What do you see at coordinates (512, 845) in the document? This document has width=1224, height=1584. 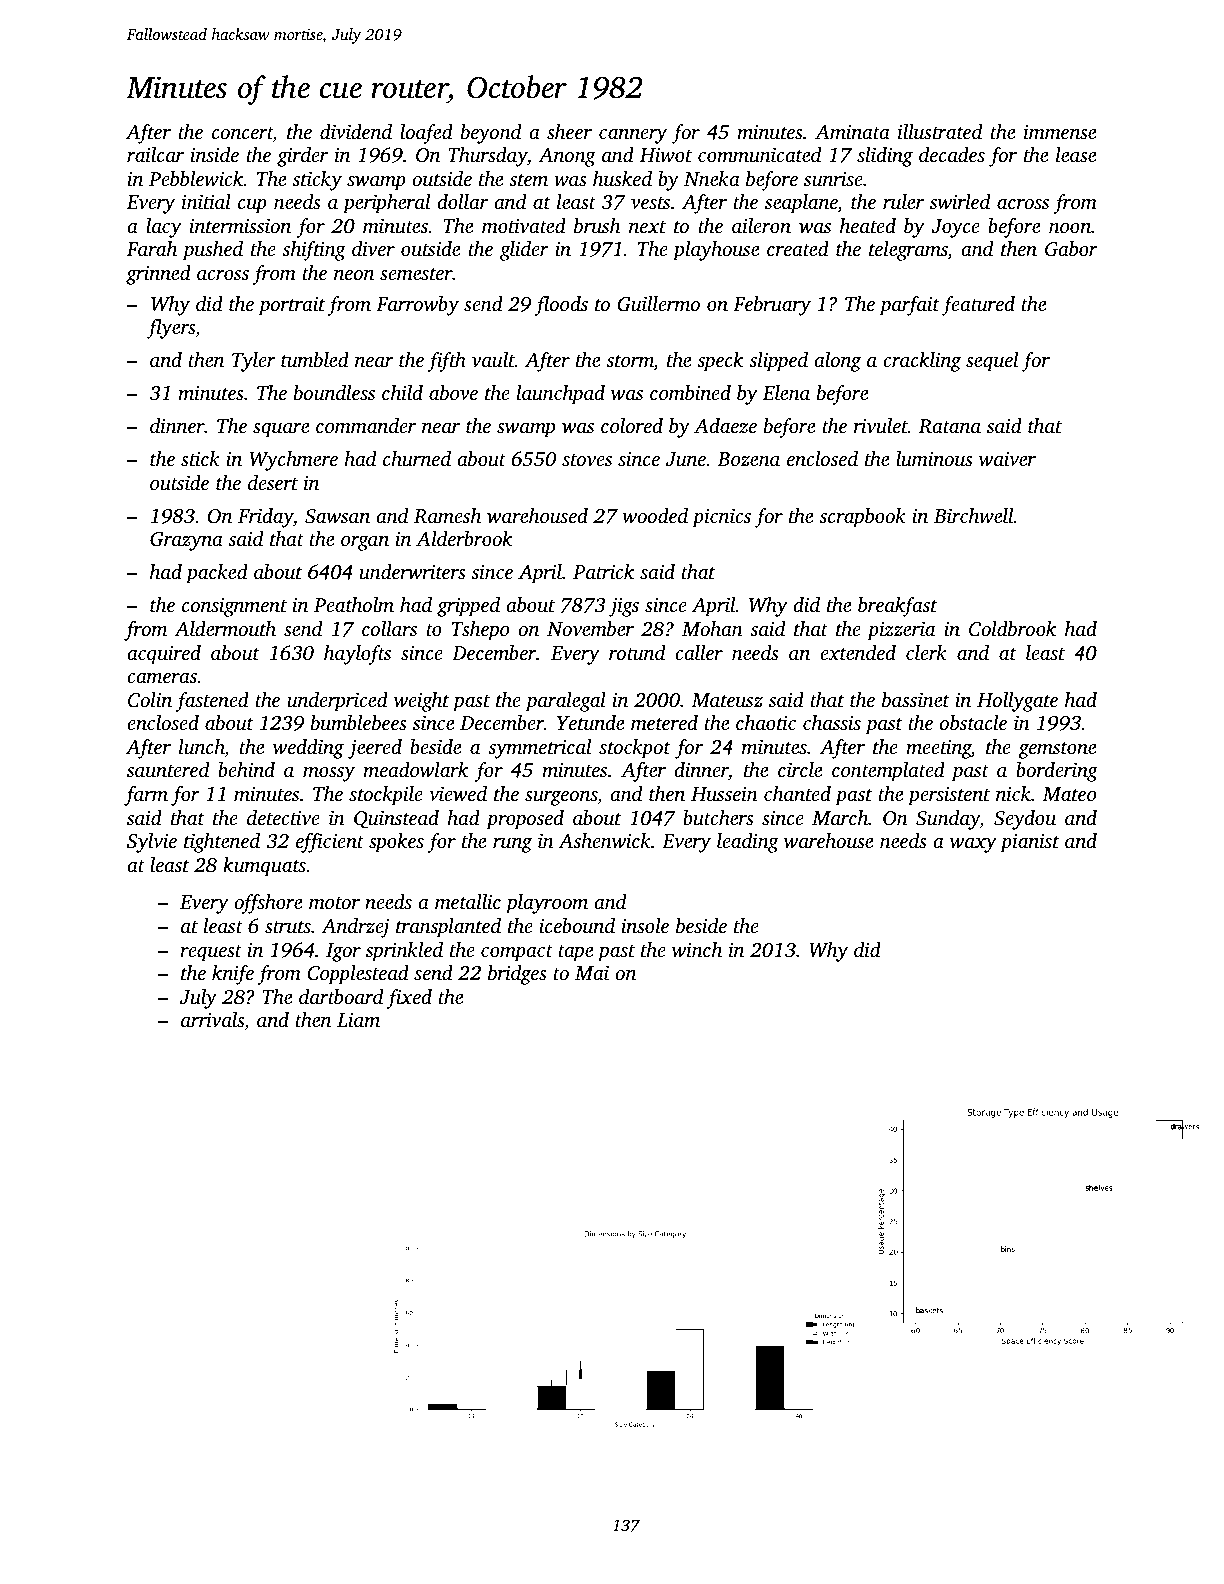 I see `rung` at bounding box center [512, 845].
